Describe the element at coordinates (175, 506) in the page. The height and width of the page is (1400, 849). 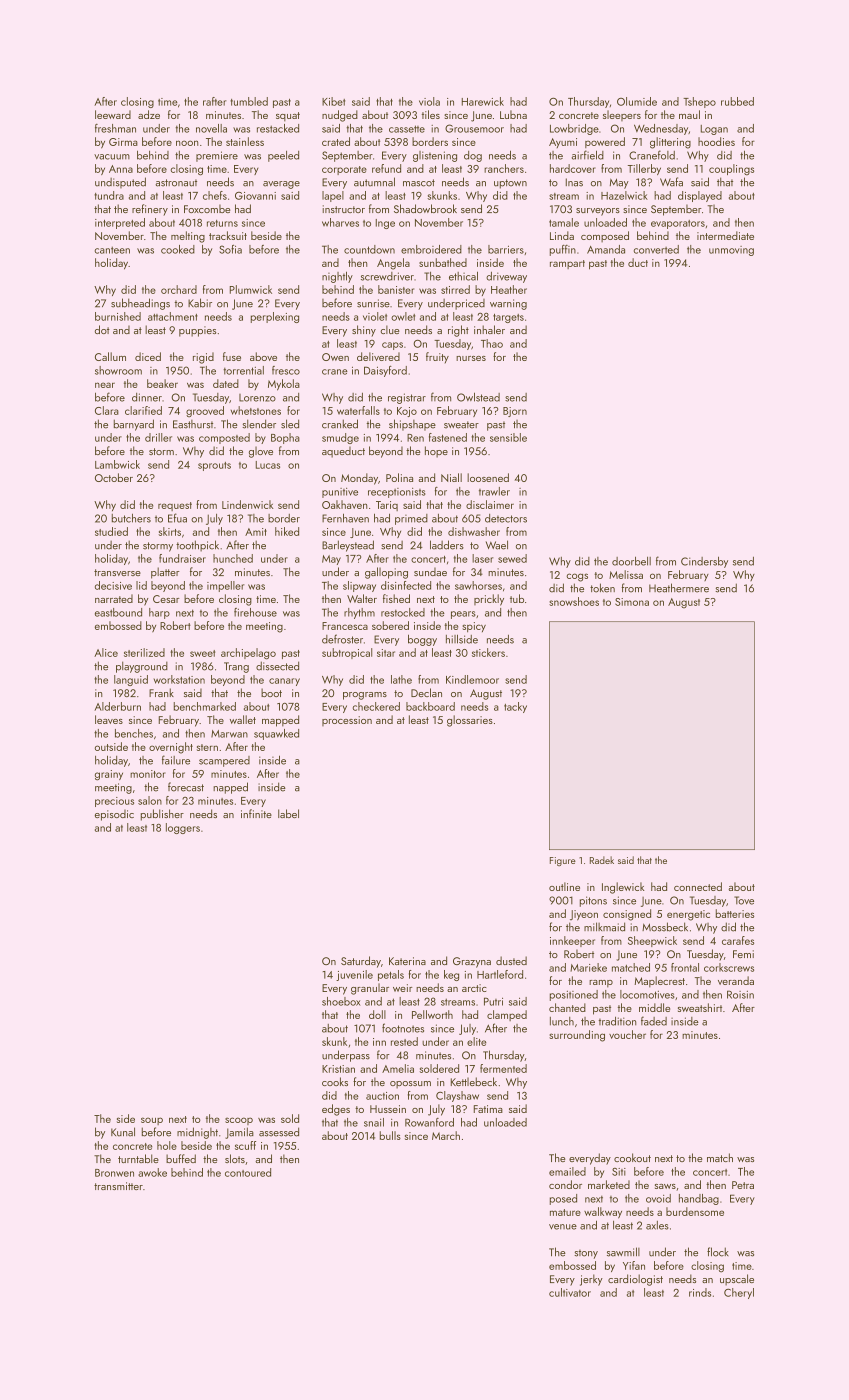
I see `request` at that location.
